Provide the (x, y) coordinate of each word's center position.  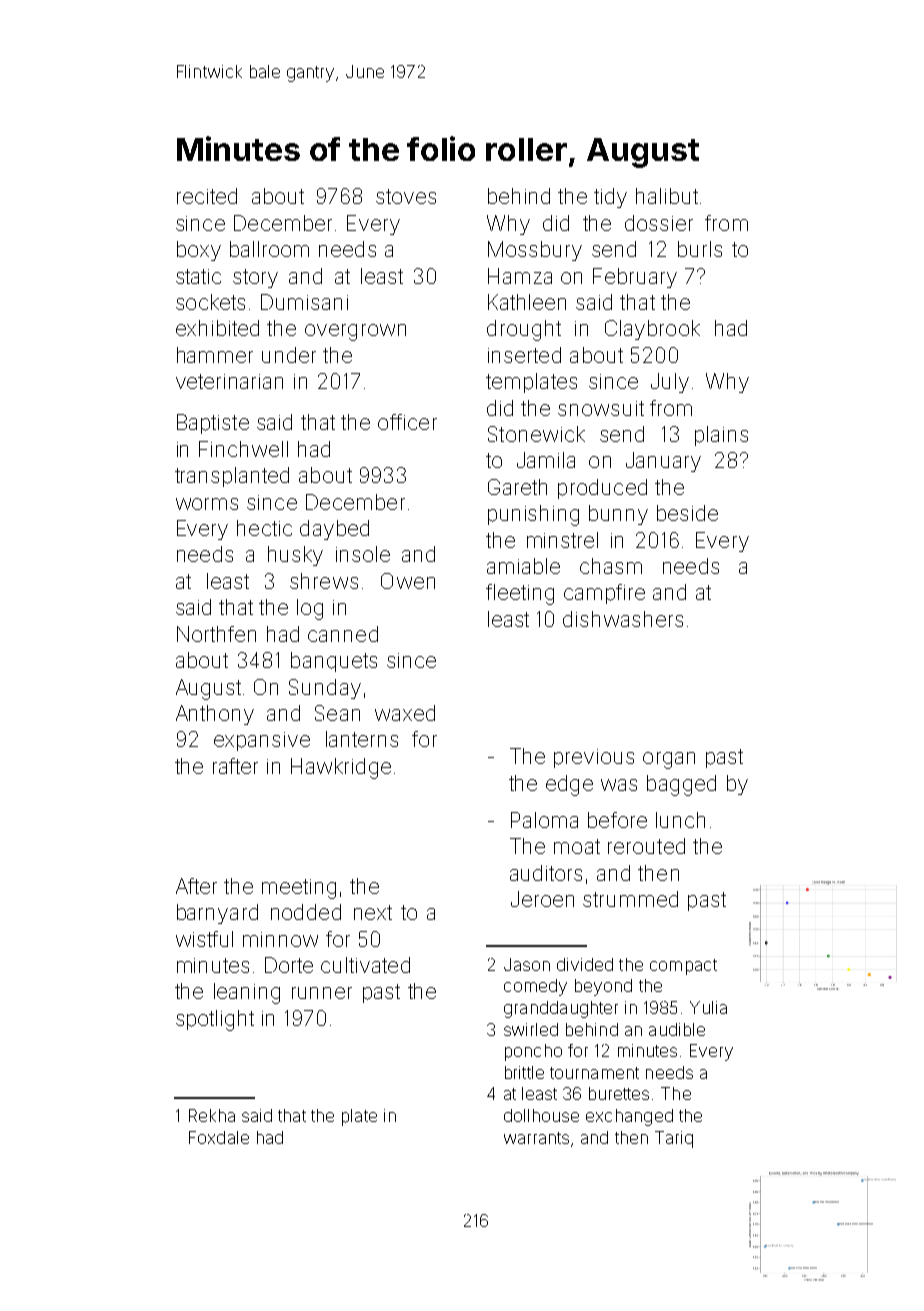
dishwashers (623, 619)
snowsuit (601, 408)
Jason (527, 964)
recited (207, 196)
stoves (406, 196)
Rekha (212, 1115)
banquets (334, 662)
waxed (405, 713)
